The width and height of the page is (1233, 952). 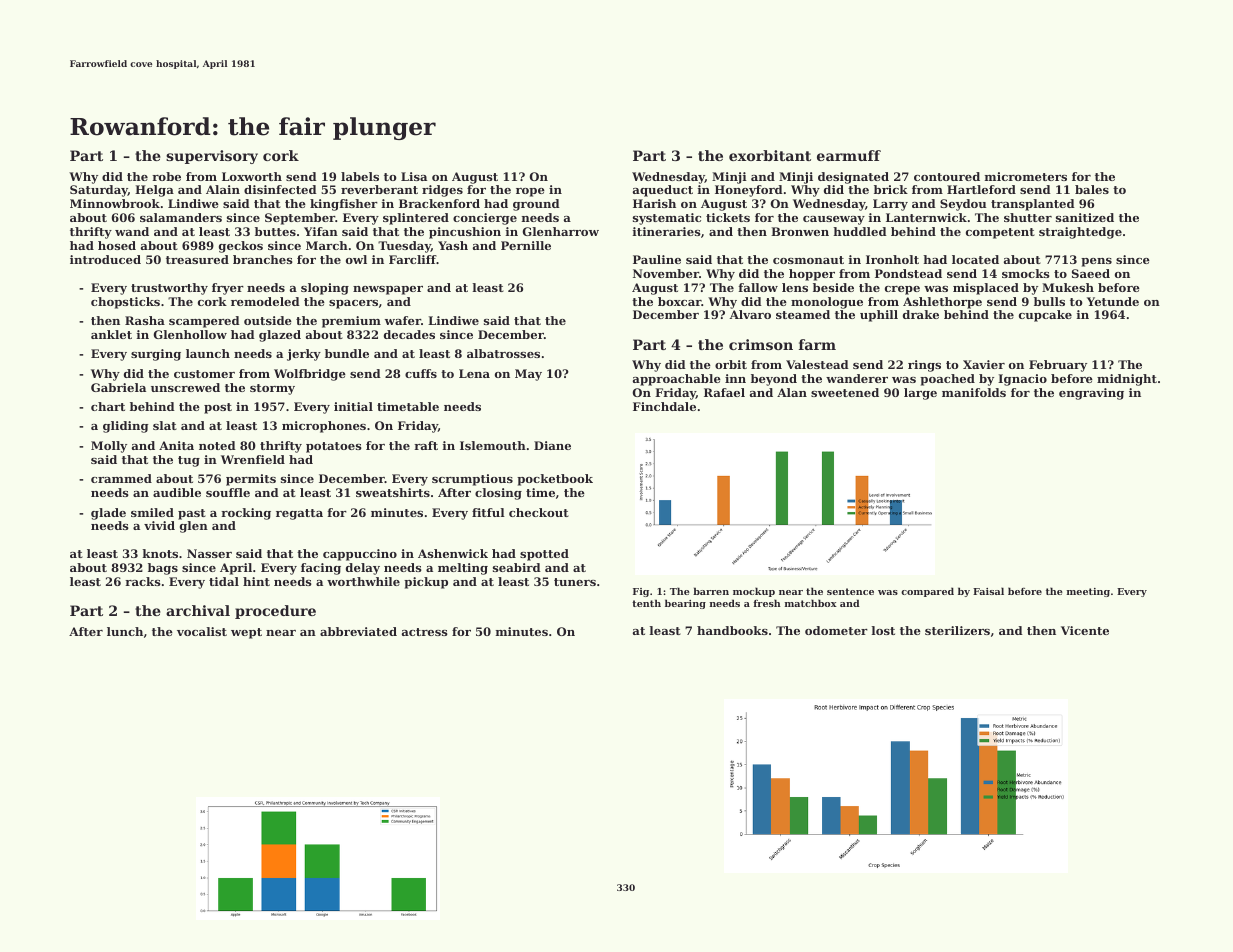 What do you see at coordinates (108, 514) in the page?
I see `glade` at bounding box center [108, 514].
